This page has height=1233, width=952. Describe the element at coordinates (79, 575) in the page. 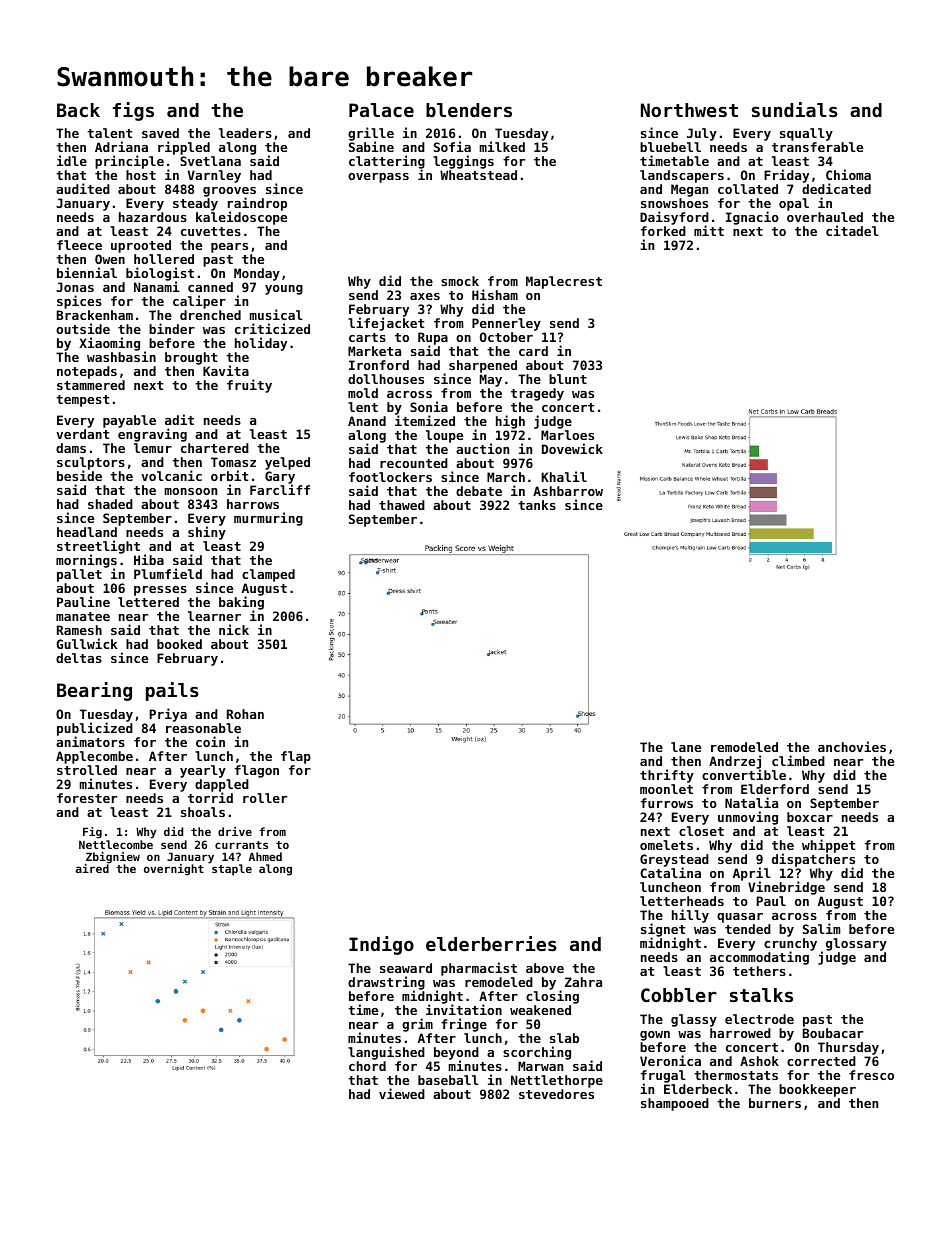

I see `pallet` at that location.
